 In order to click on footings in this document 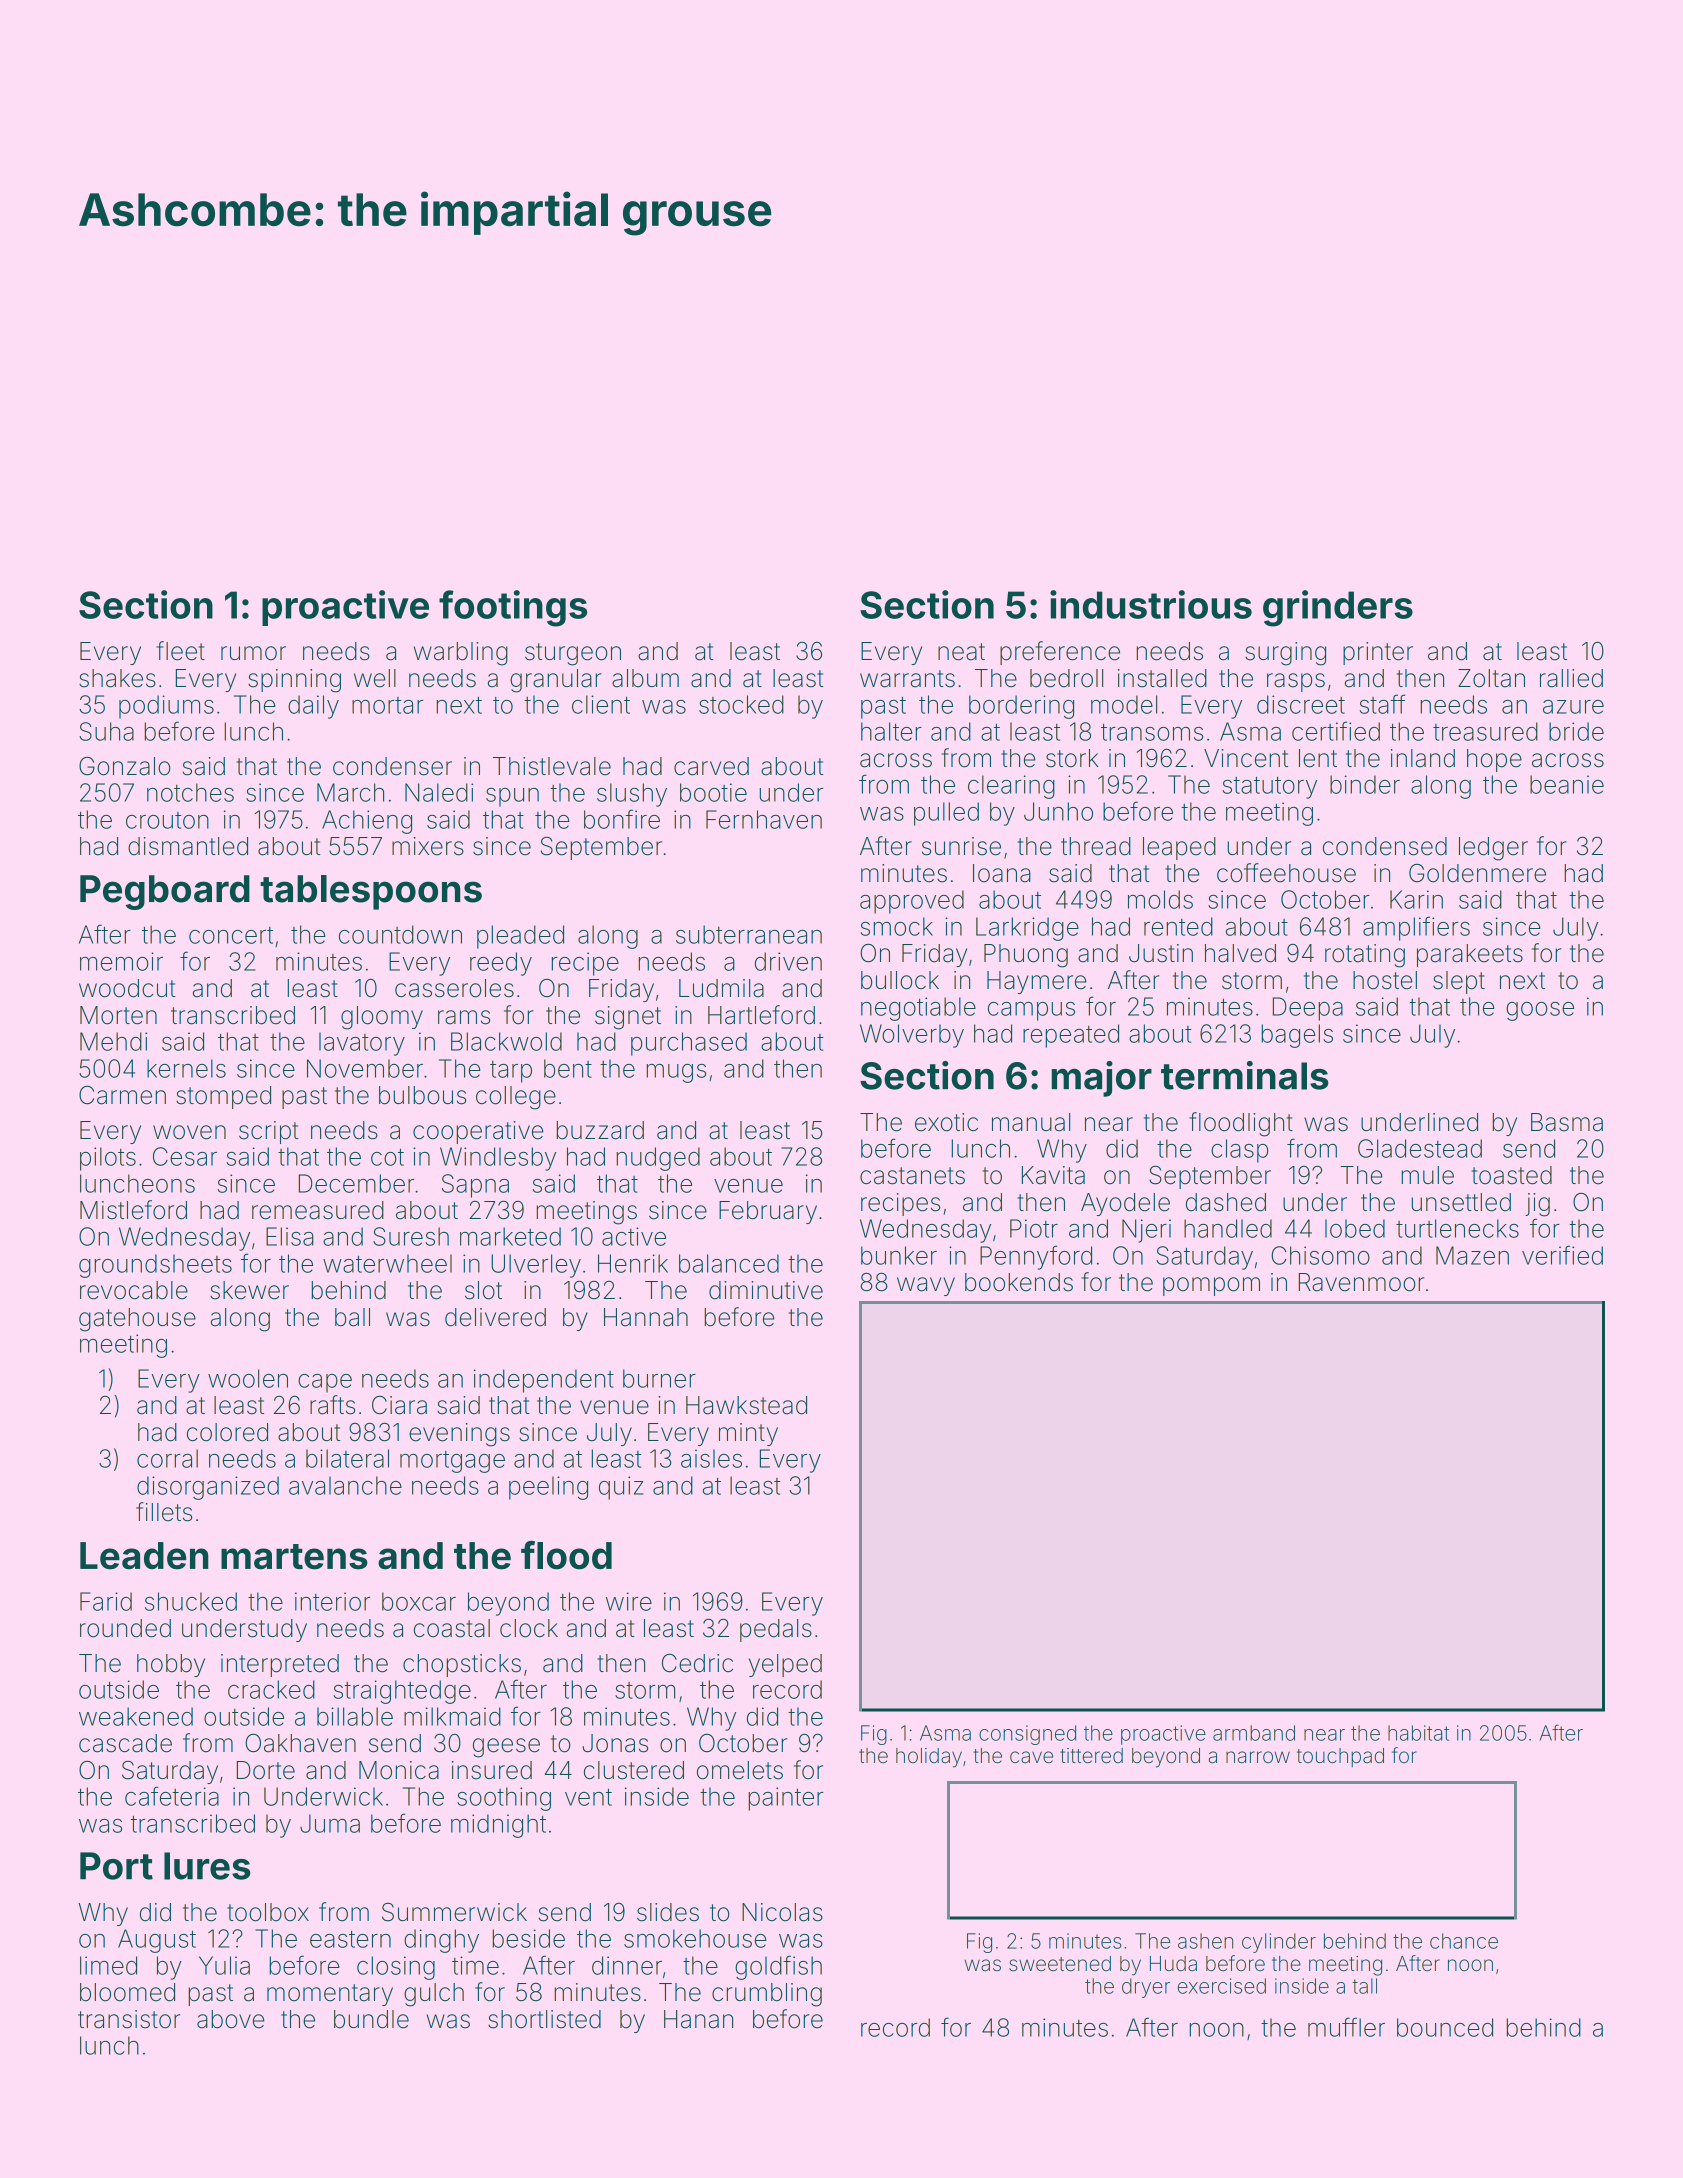, I will do `click(513, 608)`.
